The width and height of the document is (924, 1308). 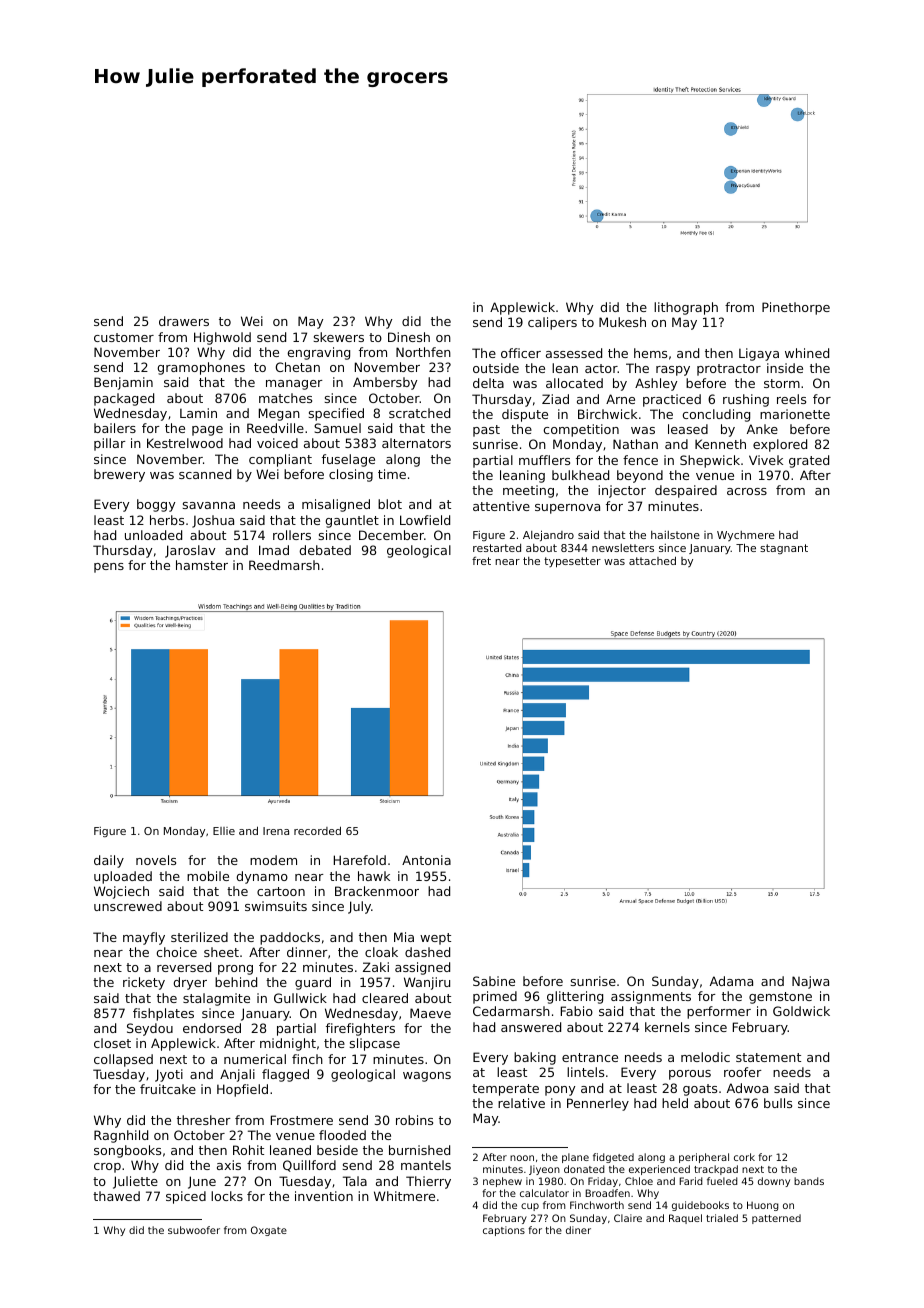 I want to click on customer, so click(x=124, y=337).
